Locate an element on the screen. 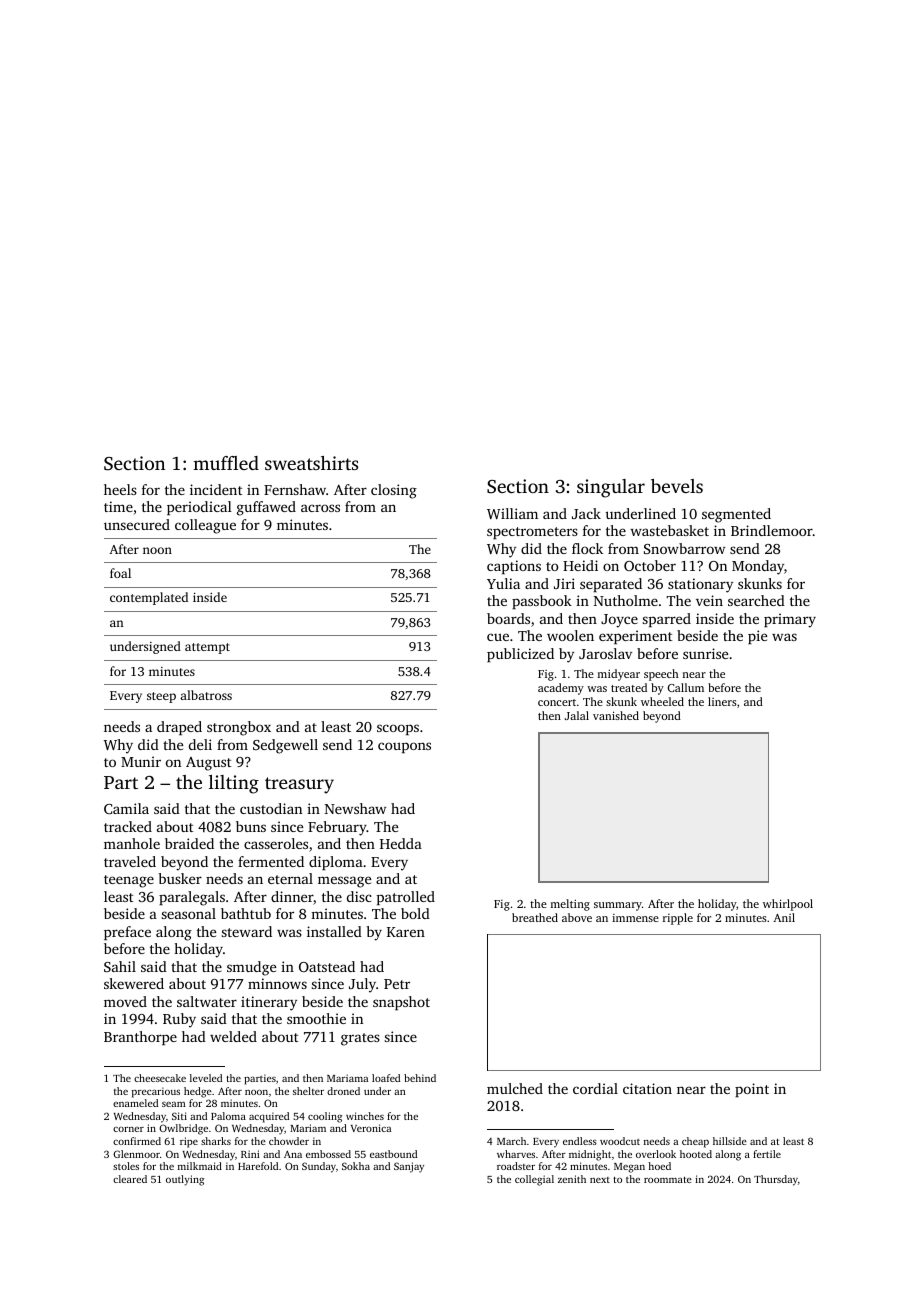  Siti is located at coordinates (179, 1116).
